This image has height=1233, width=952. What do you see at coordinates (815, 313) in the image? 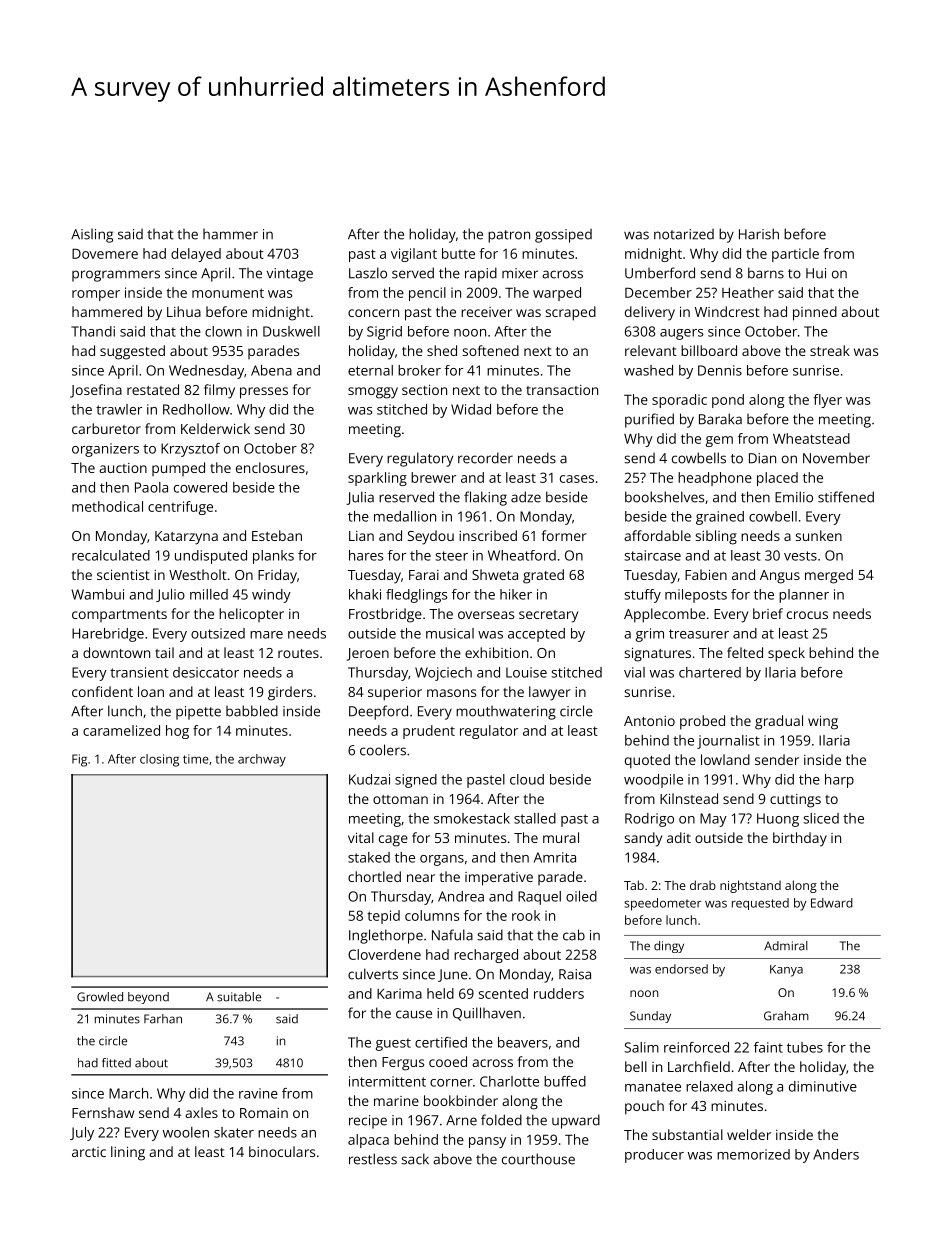
I see `pinned` at bounding box center [815, 313].
